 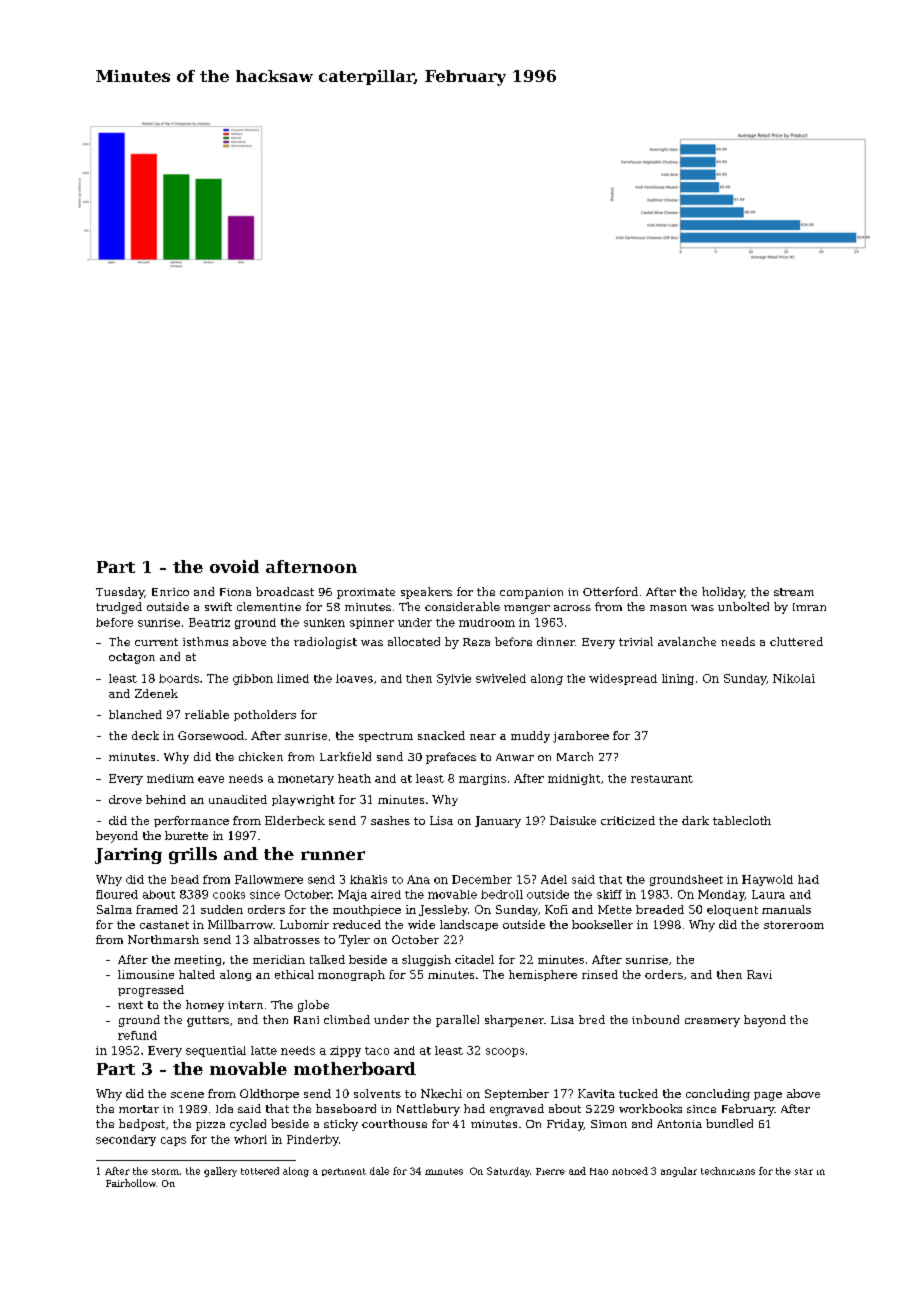 I want to click on spectrum, so click(x=386, y=737).
